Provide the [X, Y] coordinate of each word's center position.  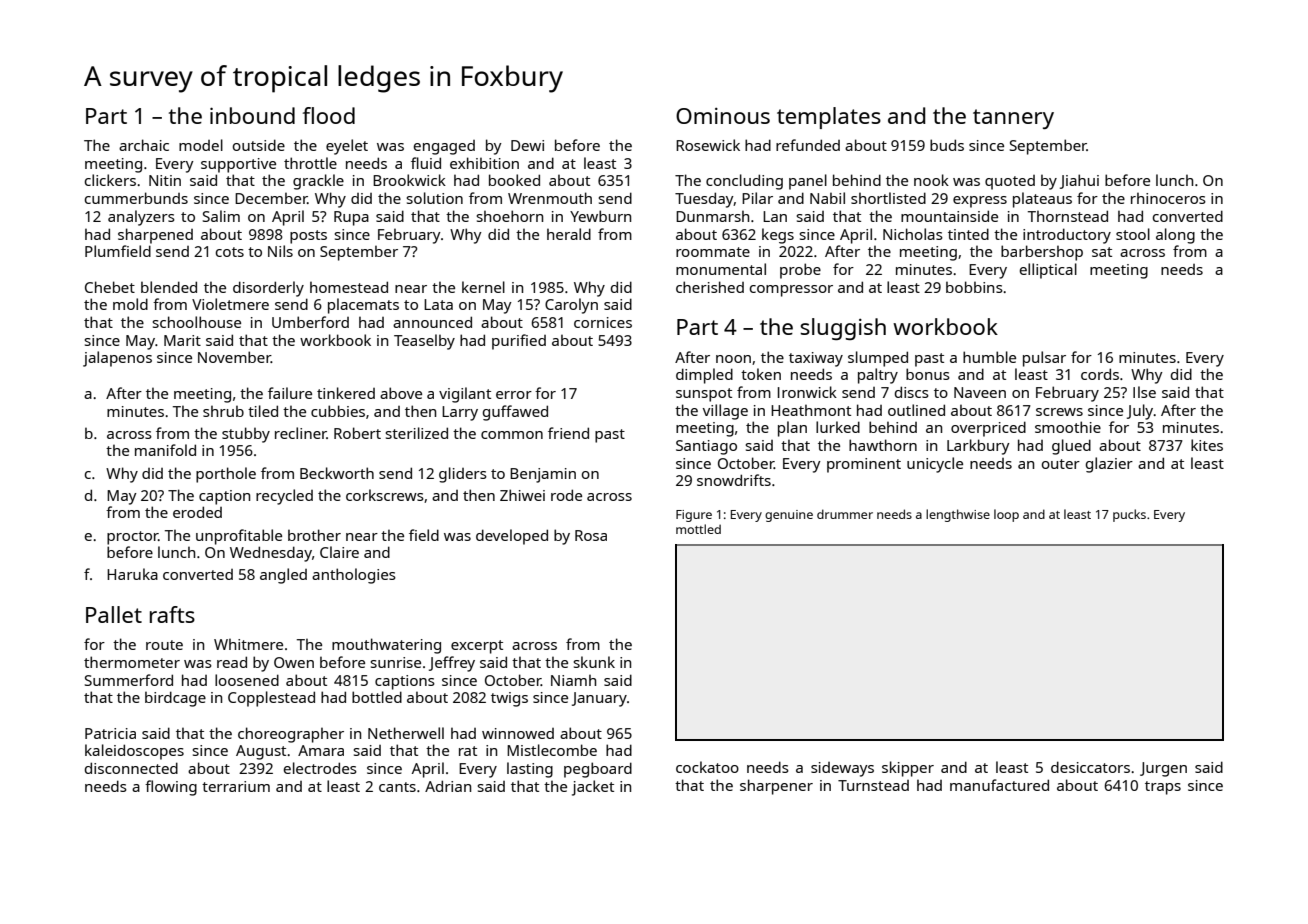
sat [1102, 252]
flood [329, 115]
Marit [182, 340]
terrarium [236, 786]
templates [829, 118]
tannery [1013, 119]
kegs [778, 236]
